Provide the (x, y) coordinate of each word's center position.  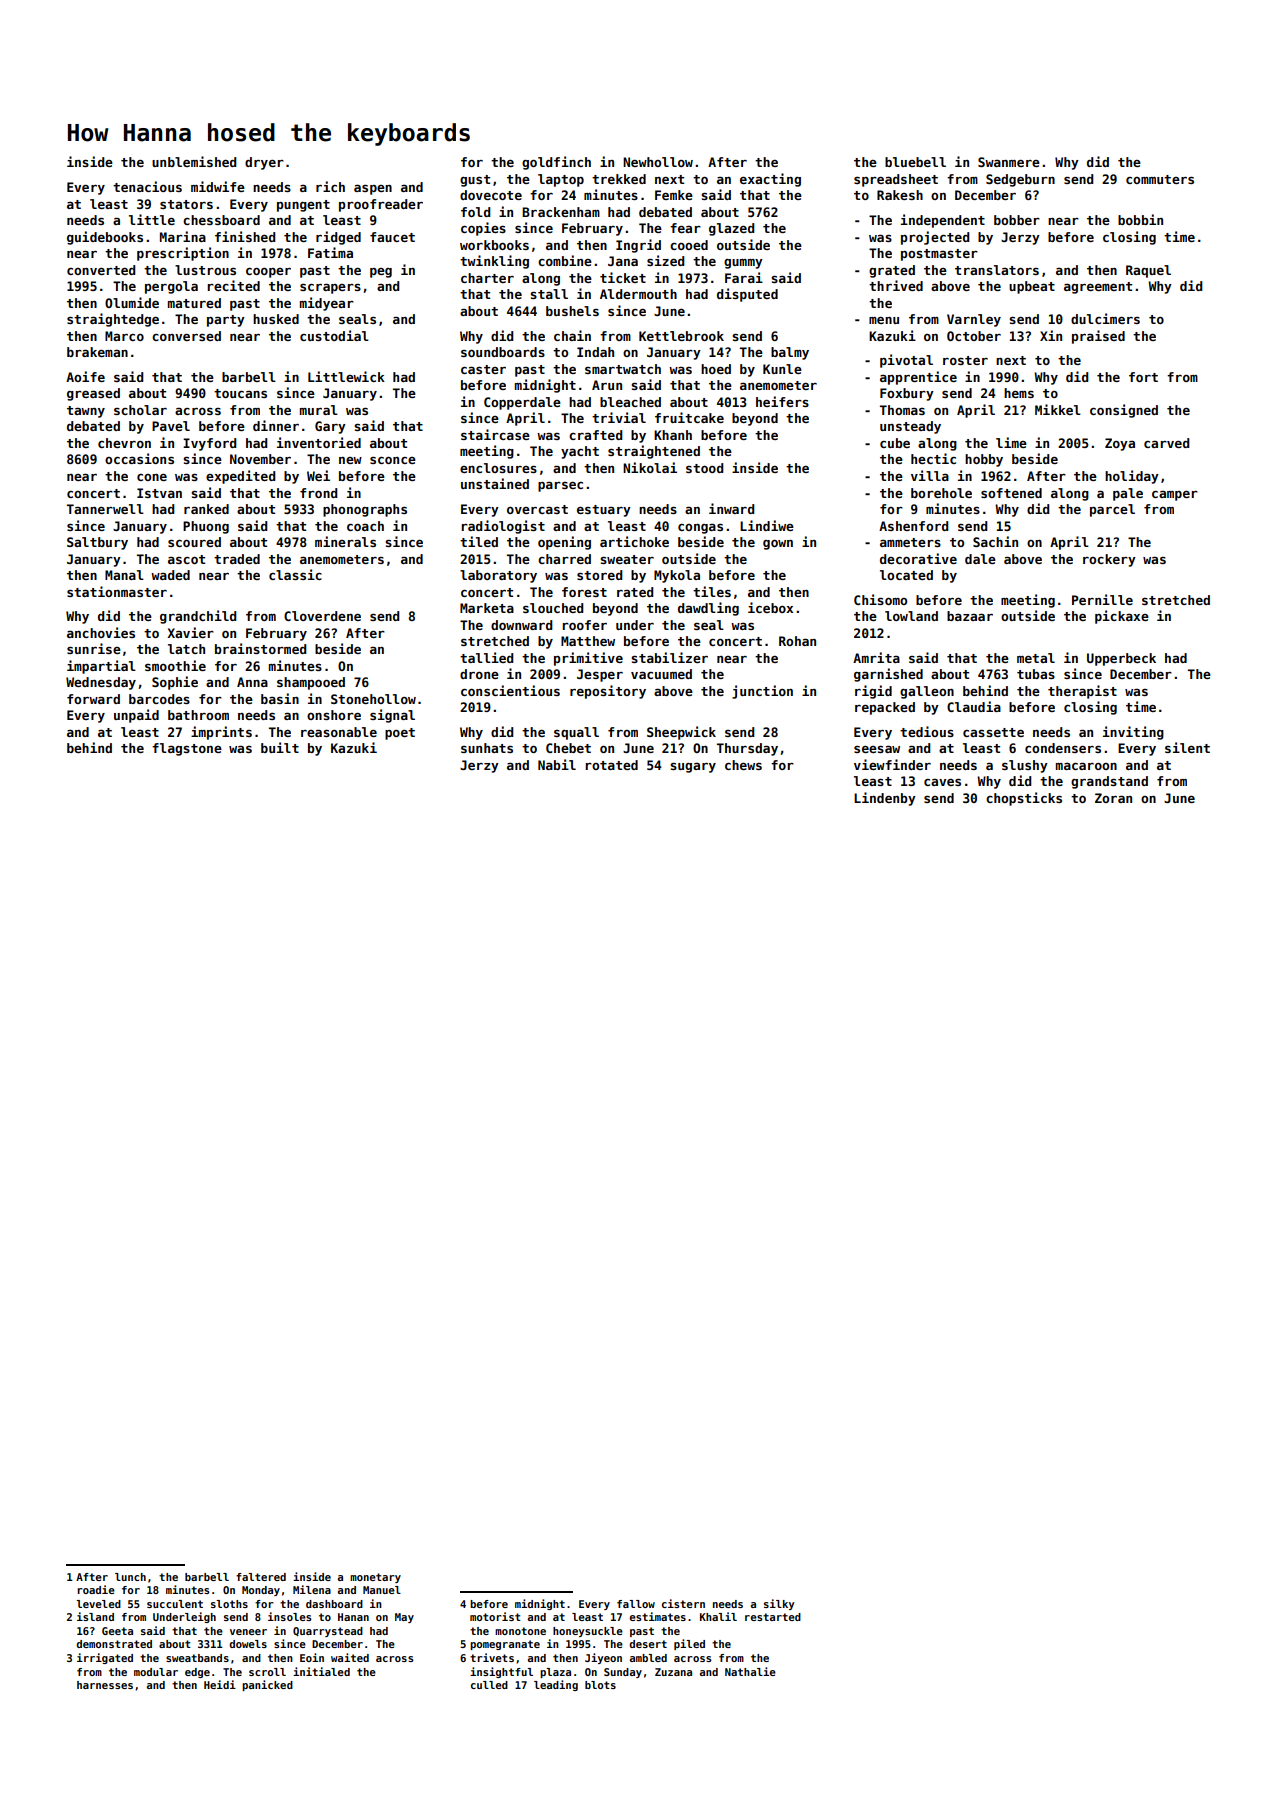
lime (1011, 442)
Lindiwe (767, 525)
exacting (770, 180)
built (280, 747)
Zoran (1113, 798)
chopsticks (1024, 799)
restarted (773, 1617)
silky (779, 1604)
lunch (130, 1577)
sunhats (487, 748)
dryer (264, 163)
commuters (1160, 179)
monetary (375, 1578)
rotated (611, 765)
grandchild (198, 617)
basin (280, 698)
